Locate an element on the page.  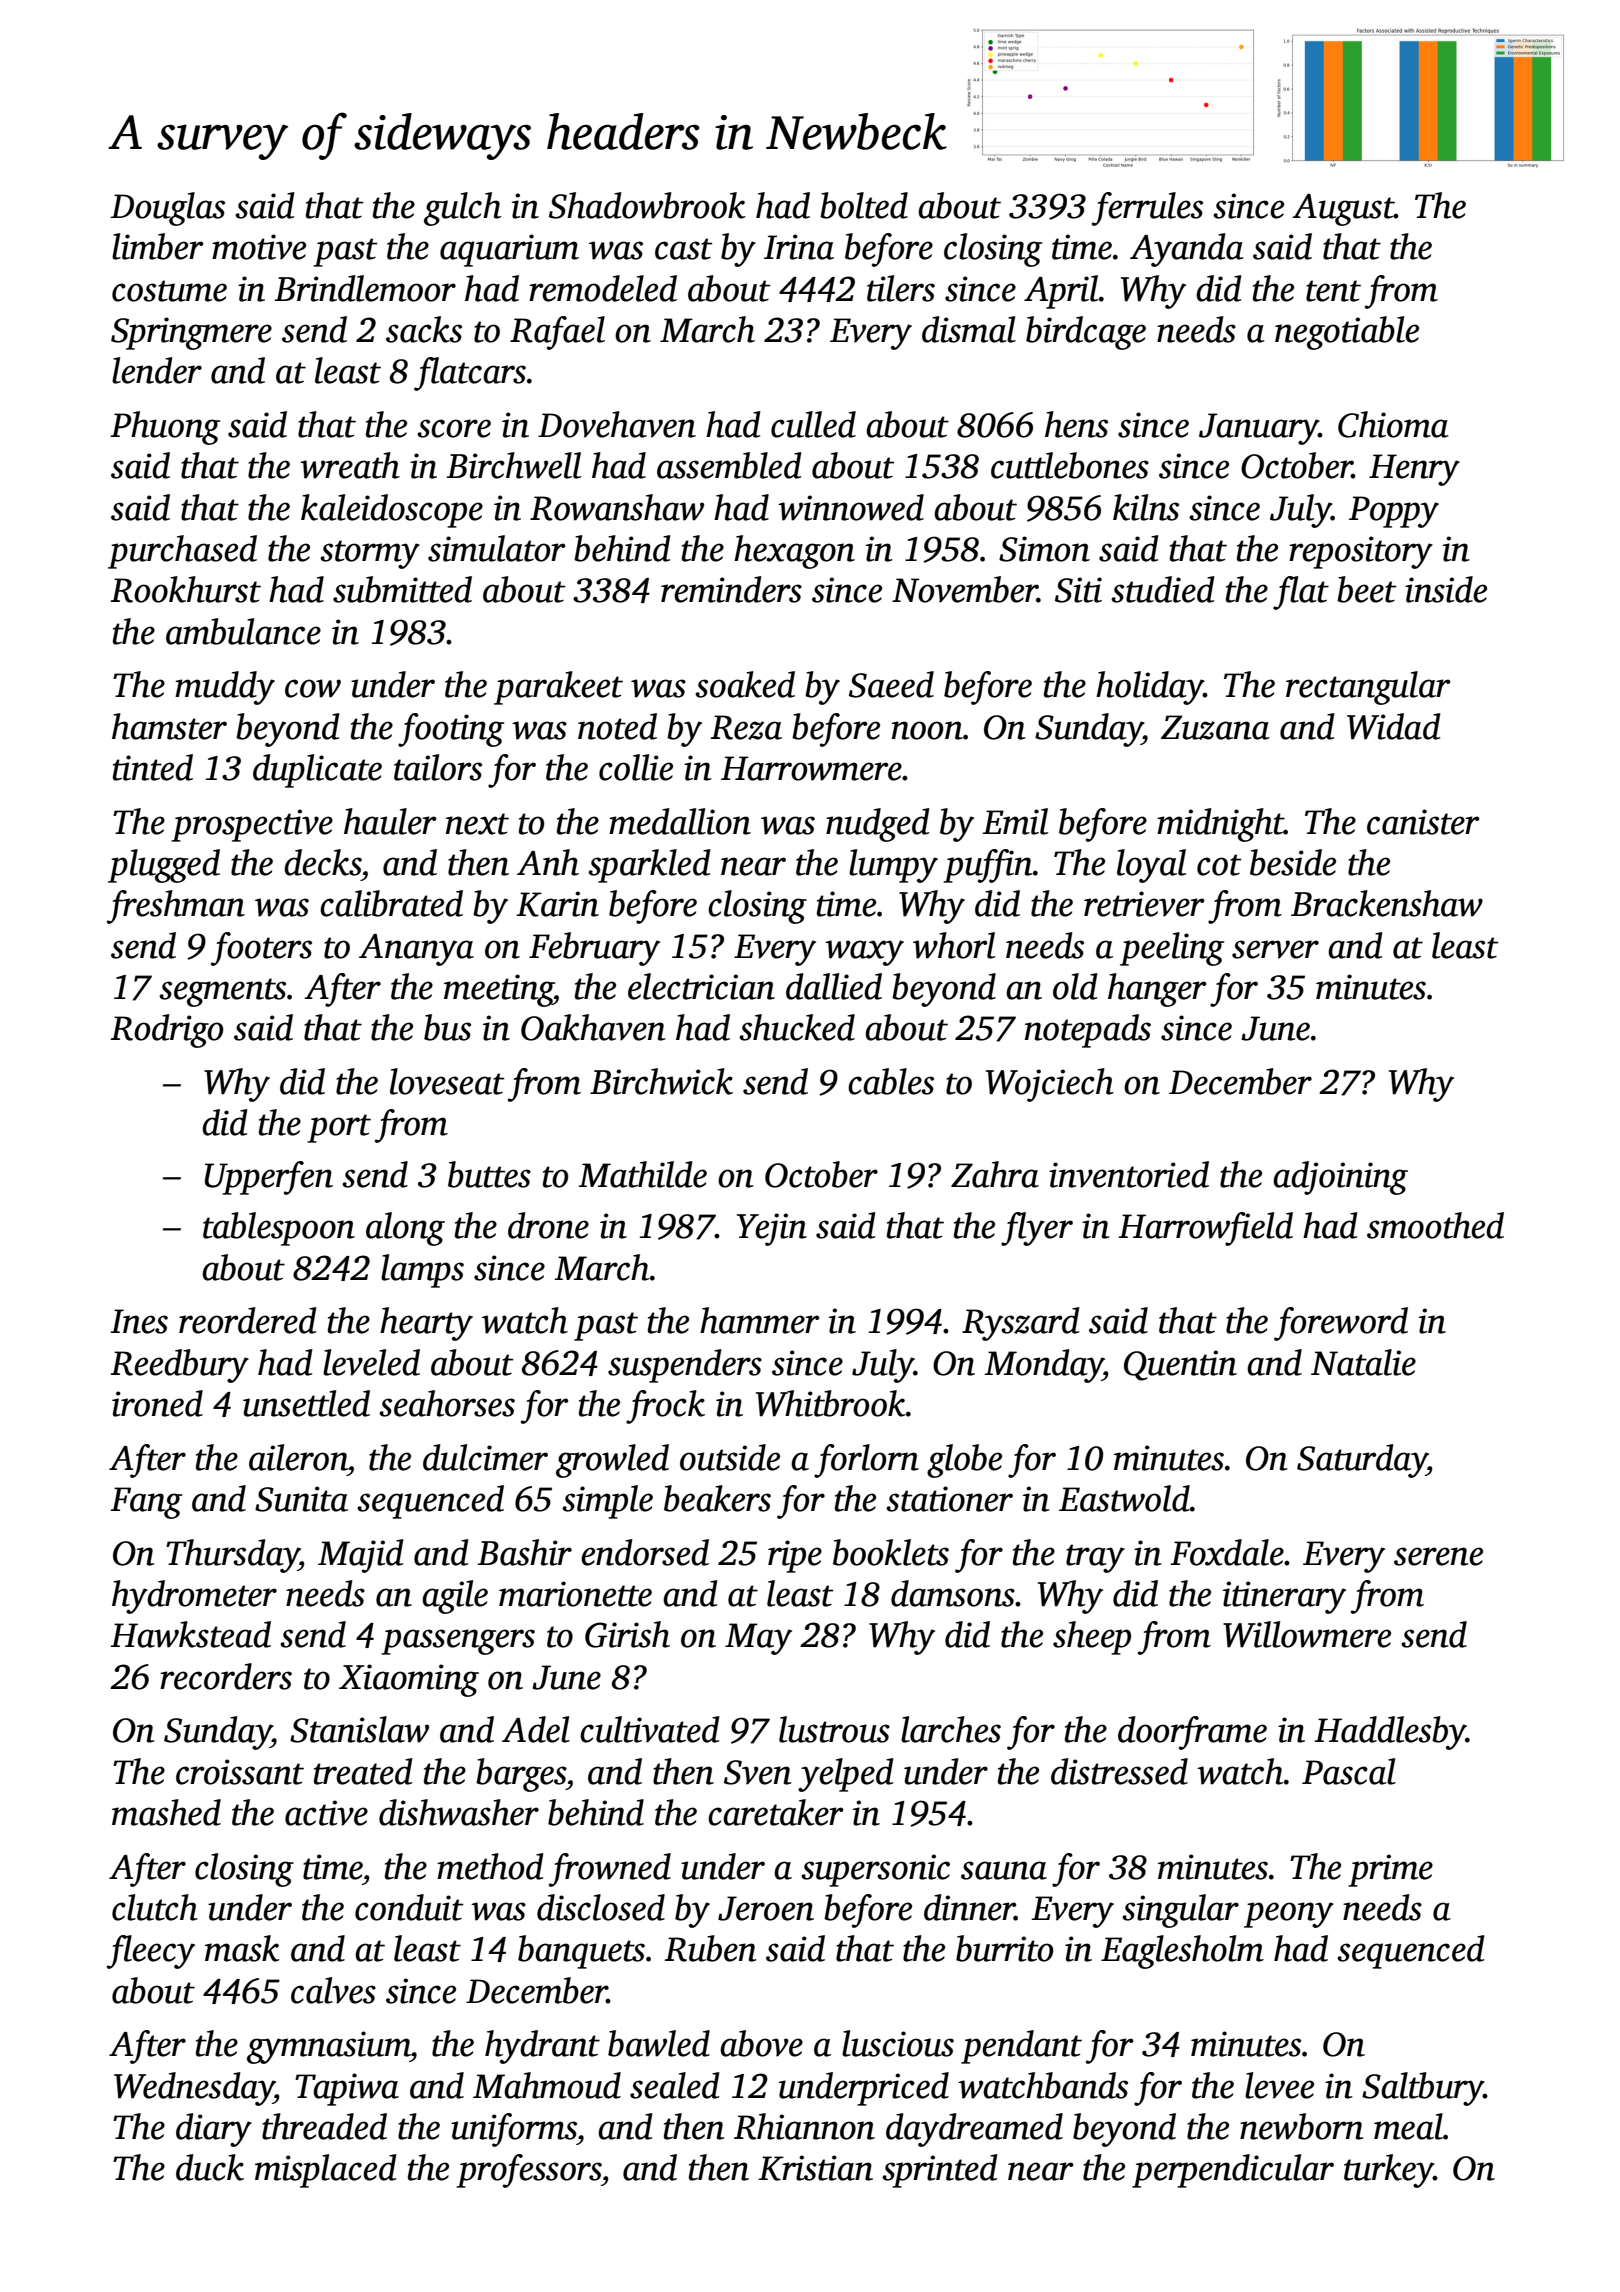
hauler is located at coordinates (390, 821).
